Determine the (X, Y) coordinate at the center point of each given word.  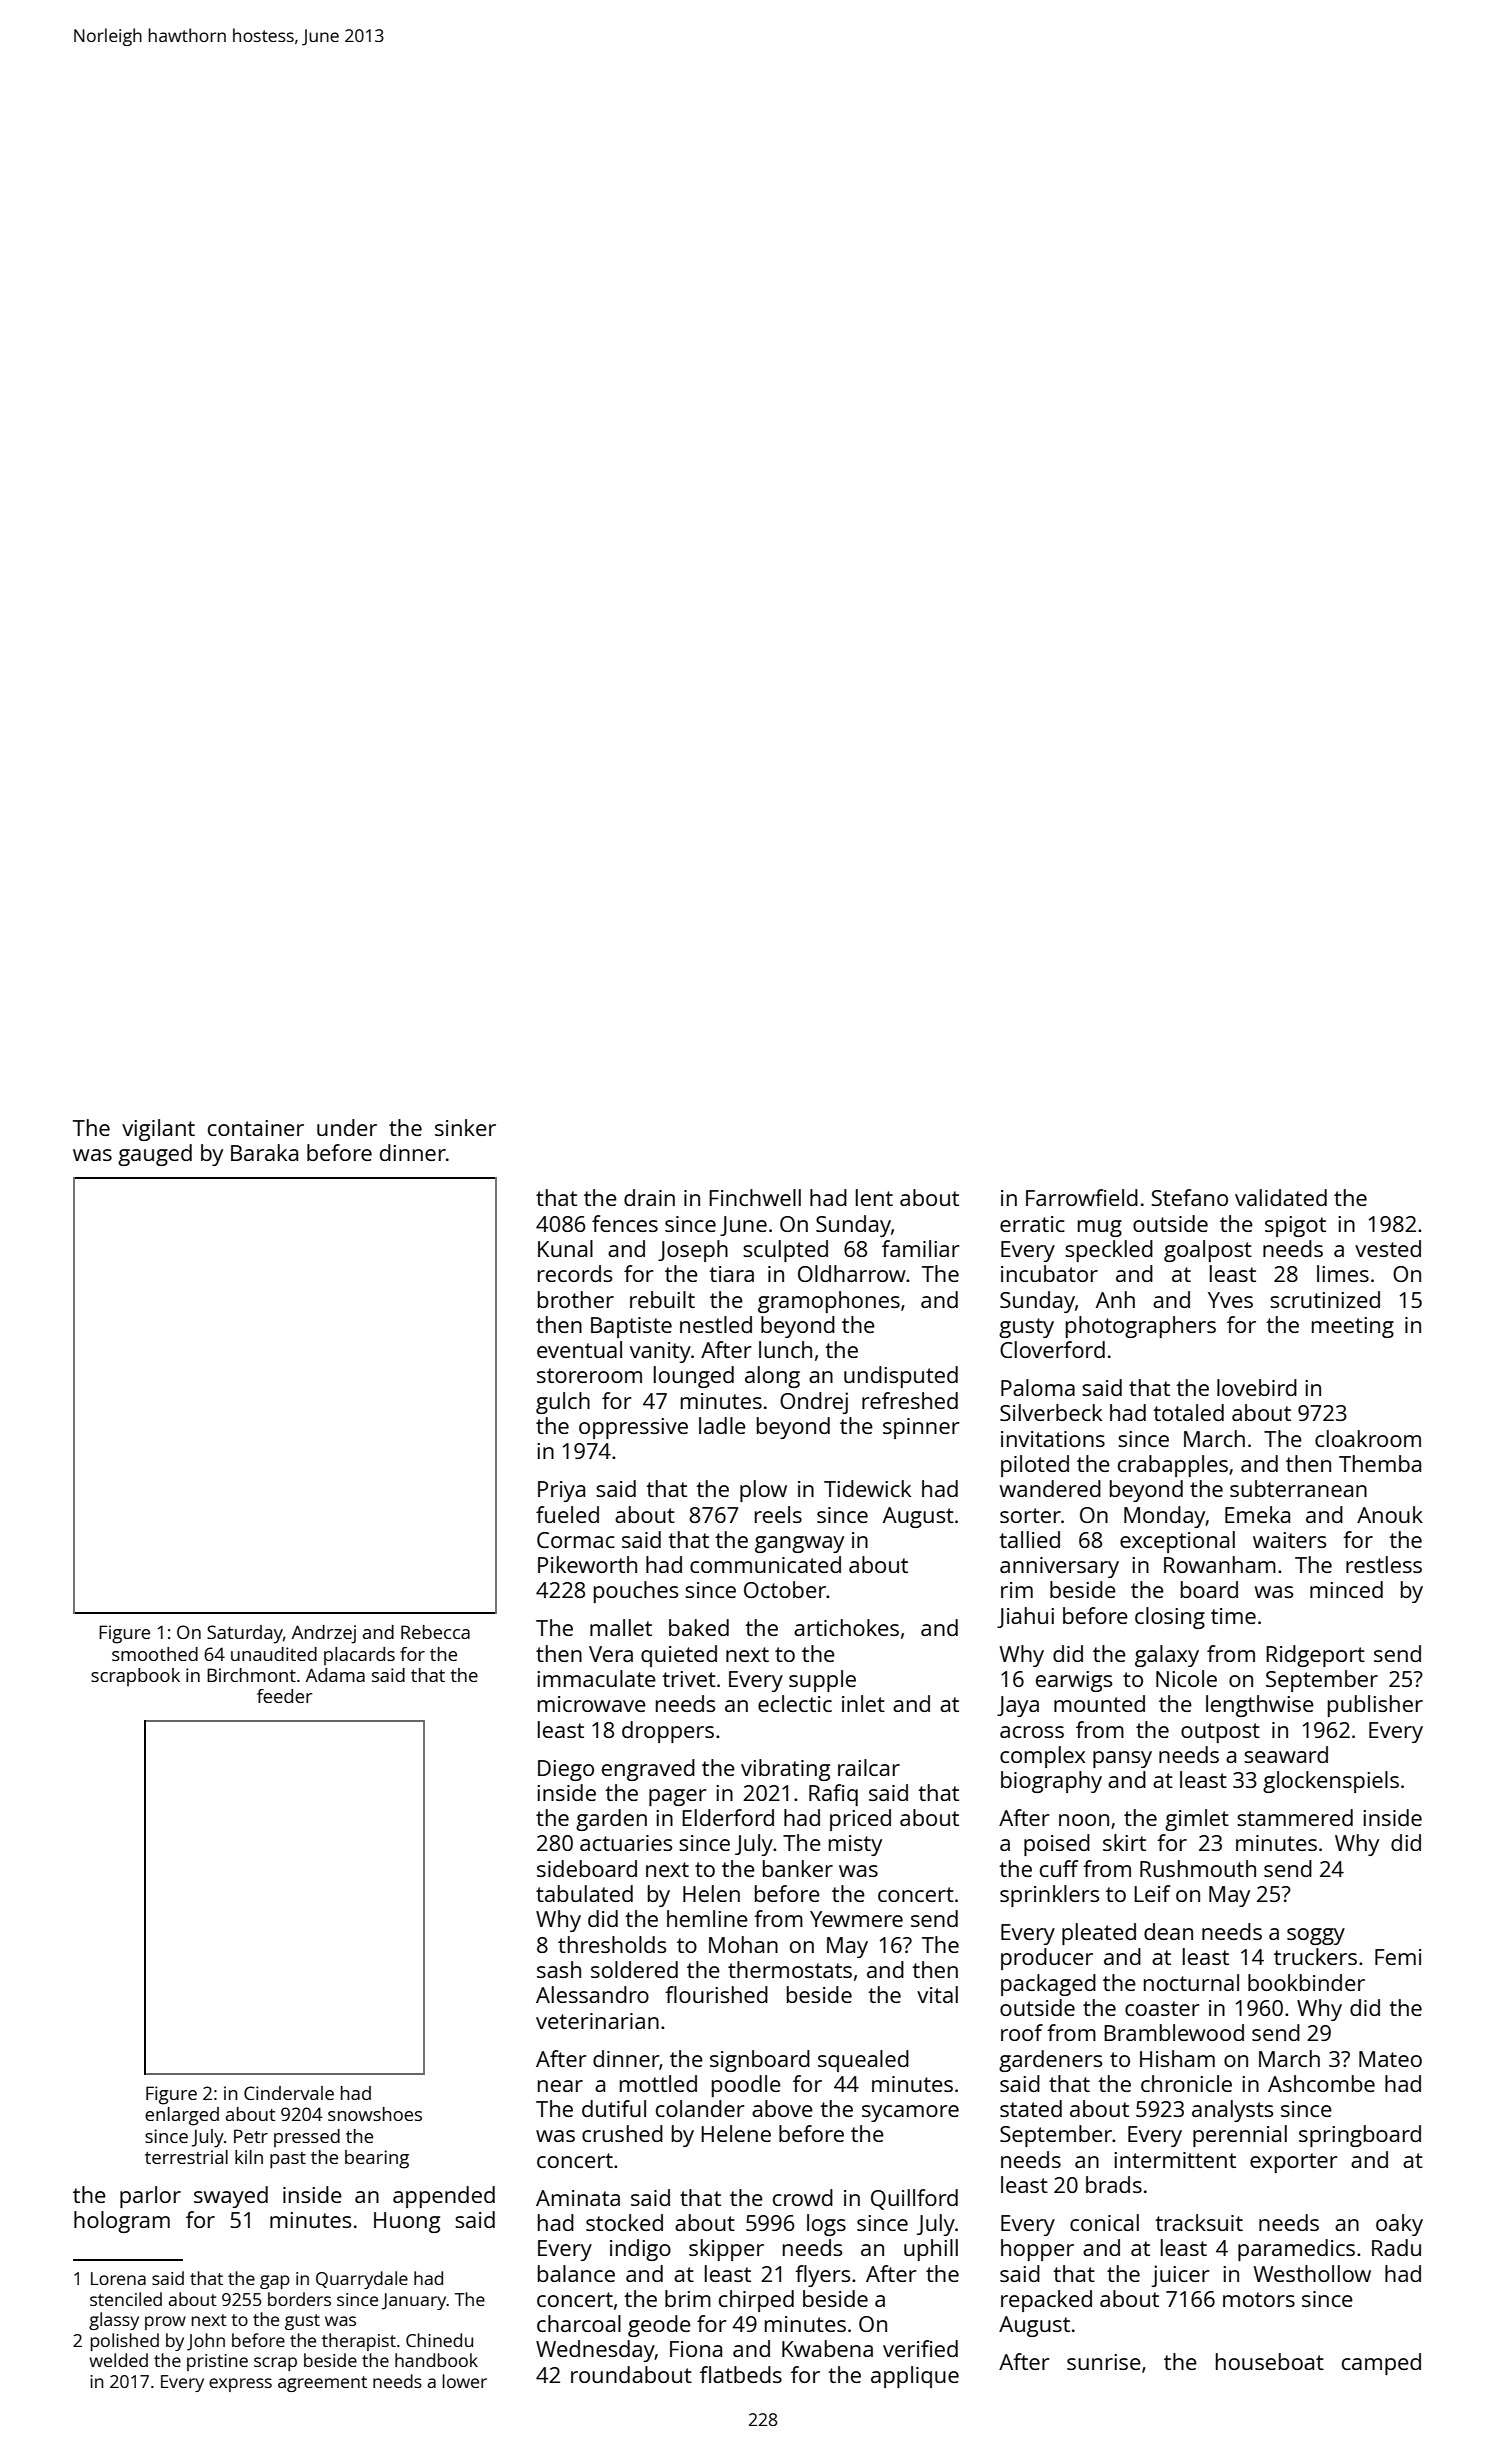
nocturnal (1191, 1982)
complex (1042, 1757)
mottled (658, 2083)
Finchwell (755, 1197)
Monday (1165, 1517)
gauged (155, 1155)
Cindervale (289, 2093)
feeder (285, 1696)
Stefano (1189, 1197)
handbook (436, 2360)
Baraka (264, 1152)
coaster (1162, 2008)
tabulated (584, 1893)
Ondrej (814, 1403)
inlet (863, 1703)
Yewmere (856, 1919)
